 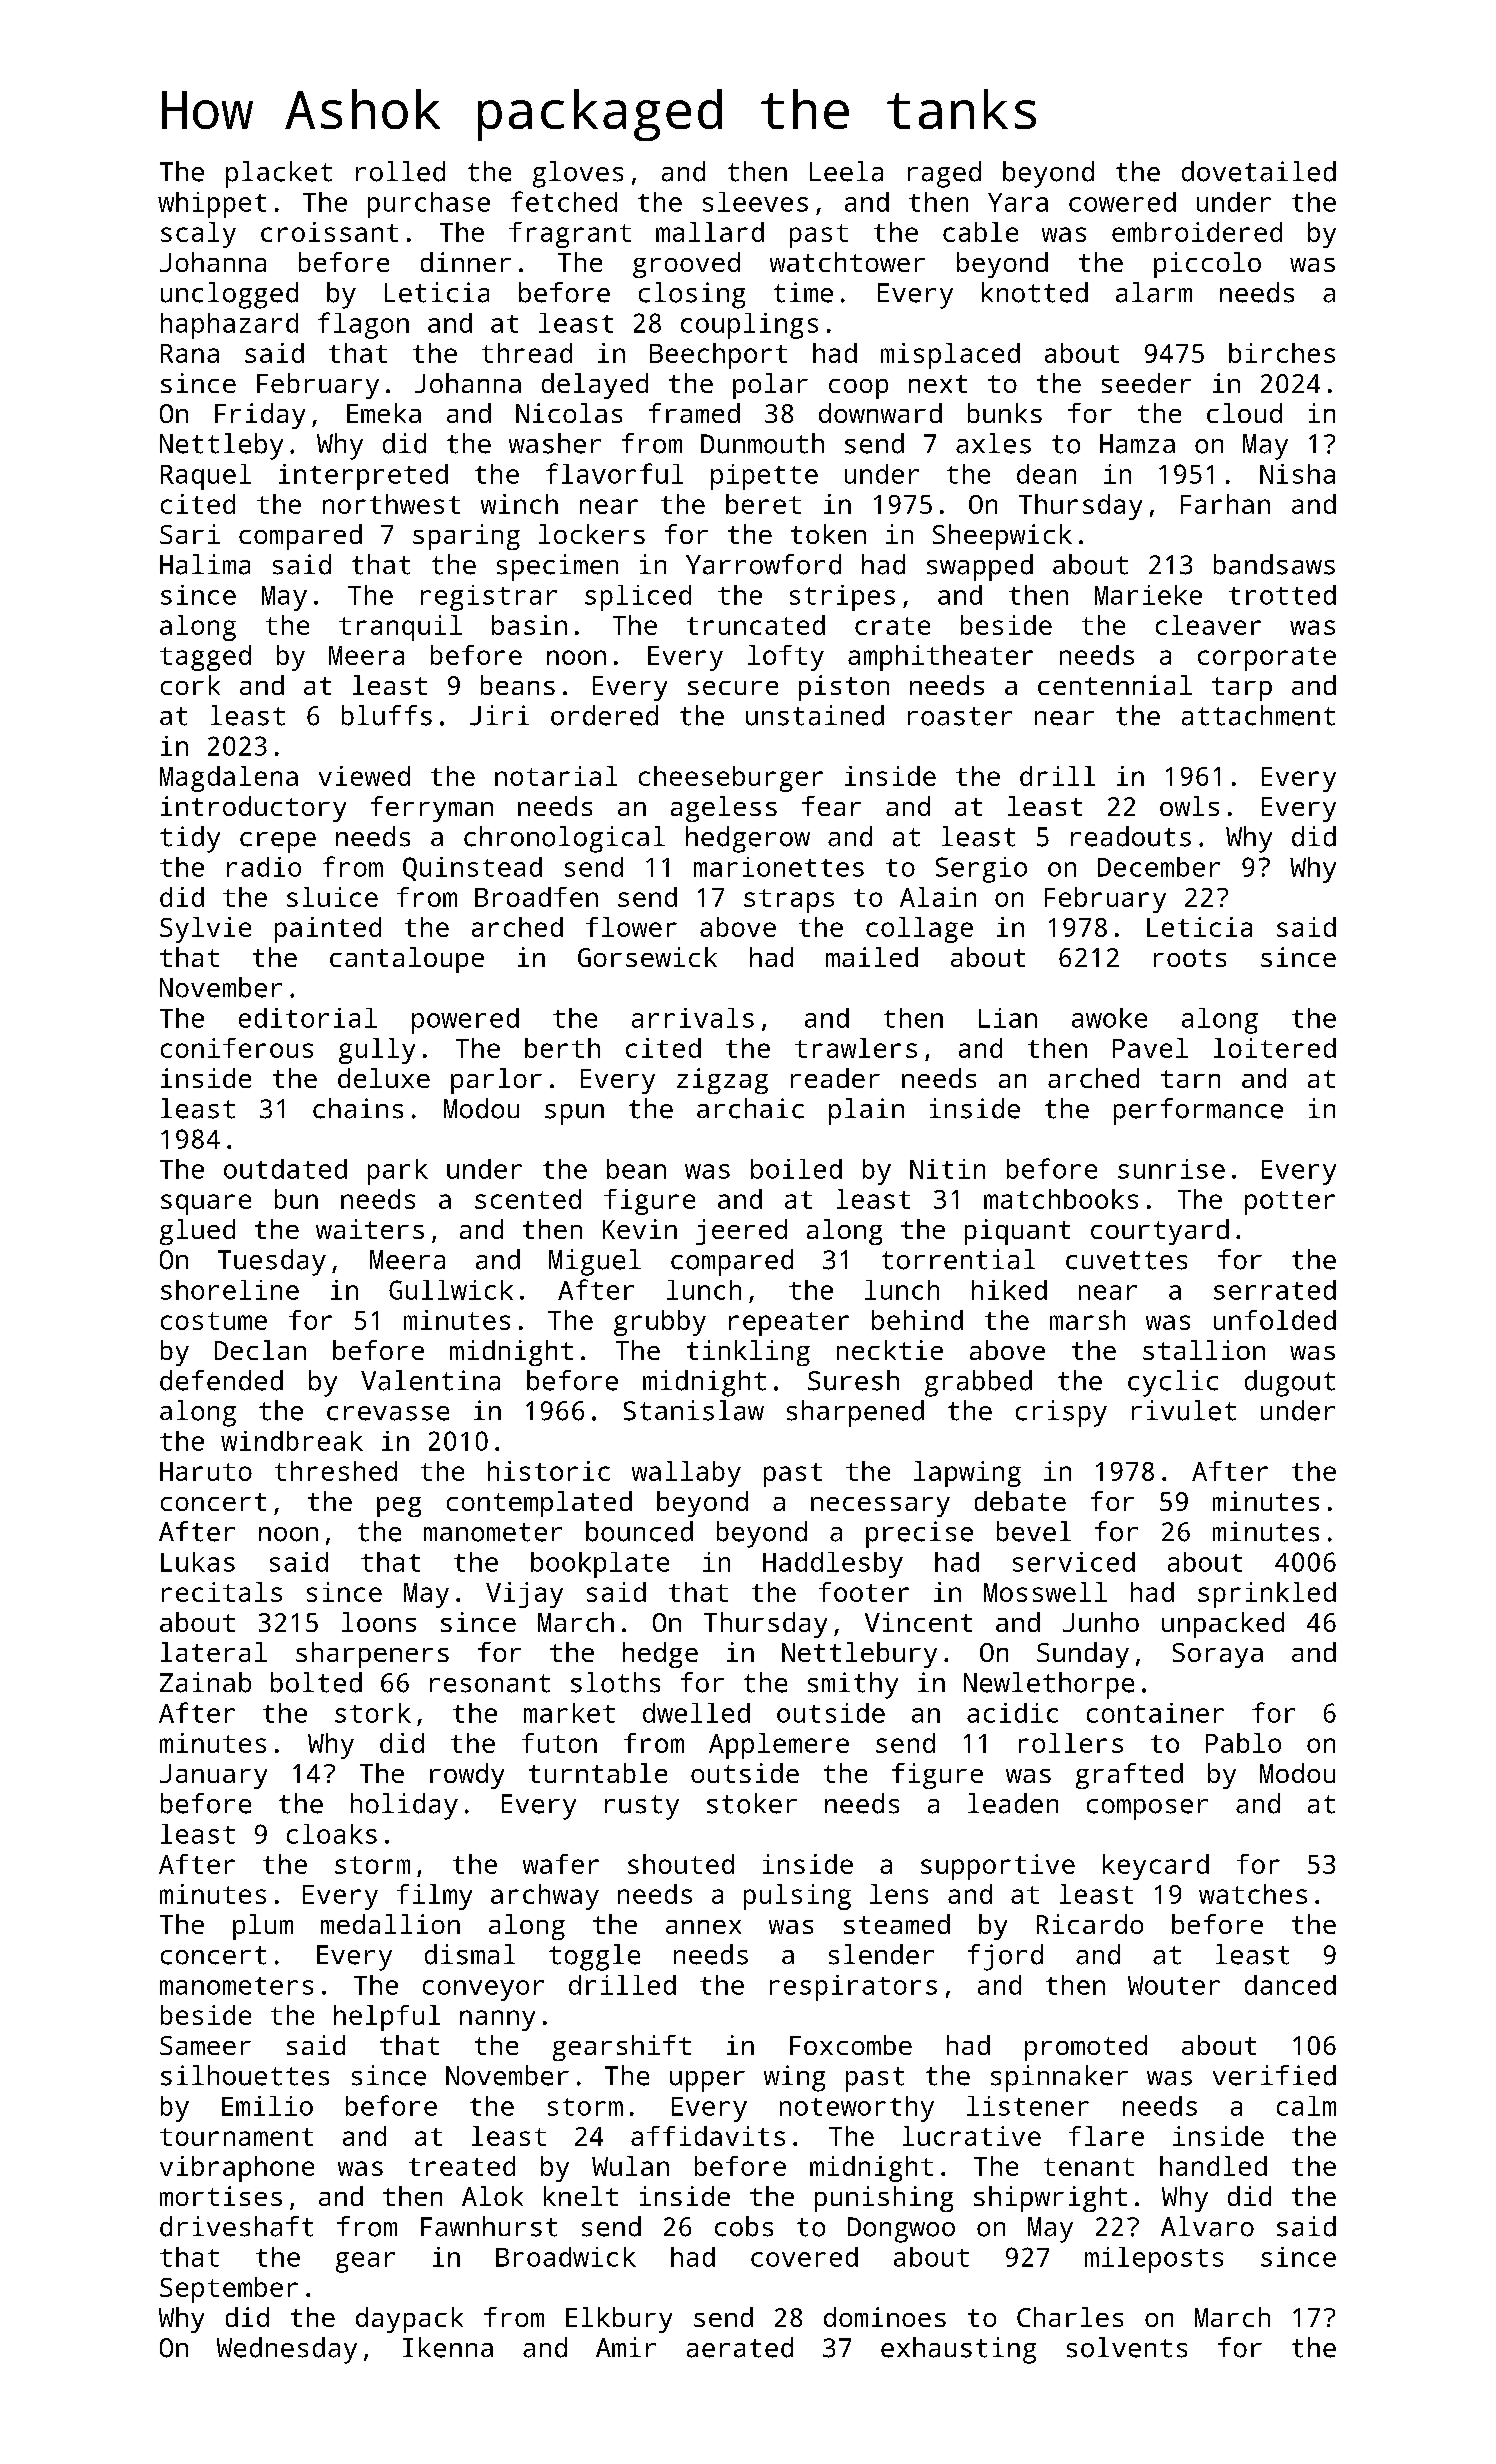 I want to click on dovetailed, so click(x=1259, y=171).
